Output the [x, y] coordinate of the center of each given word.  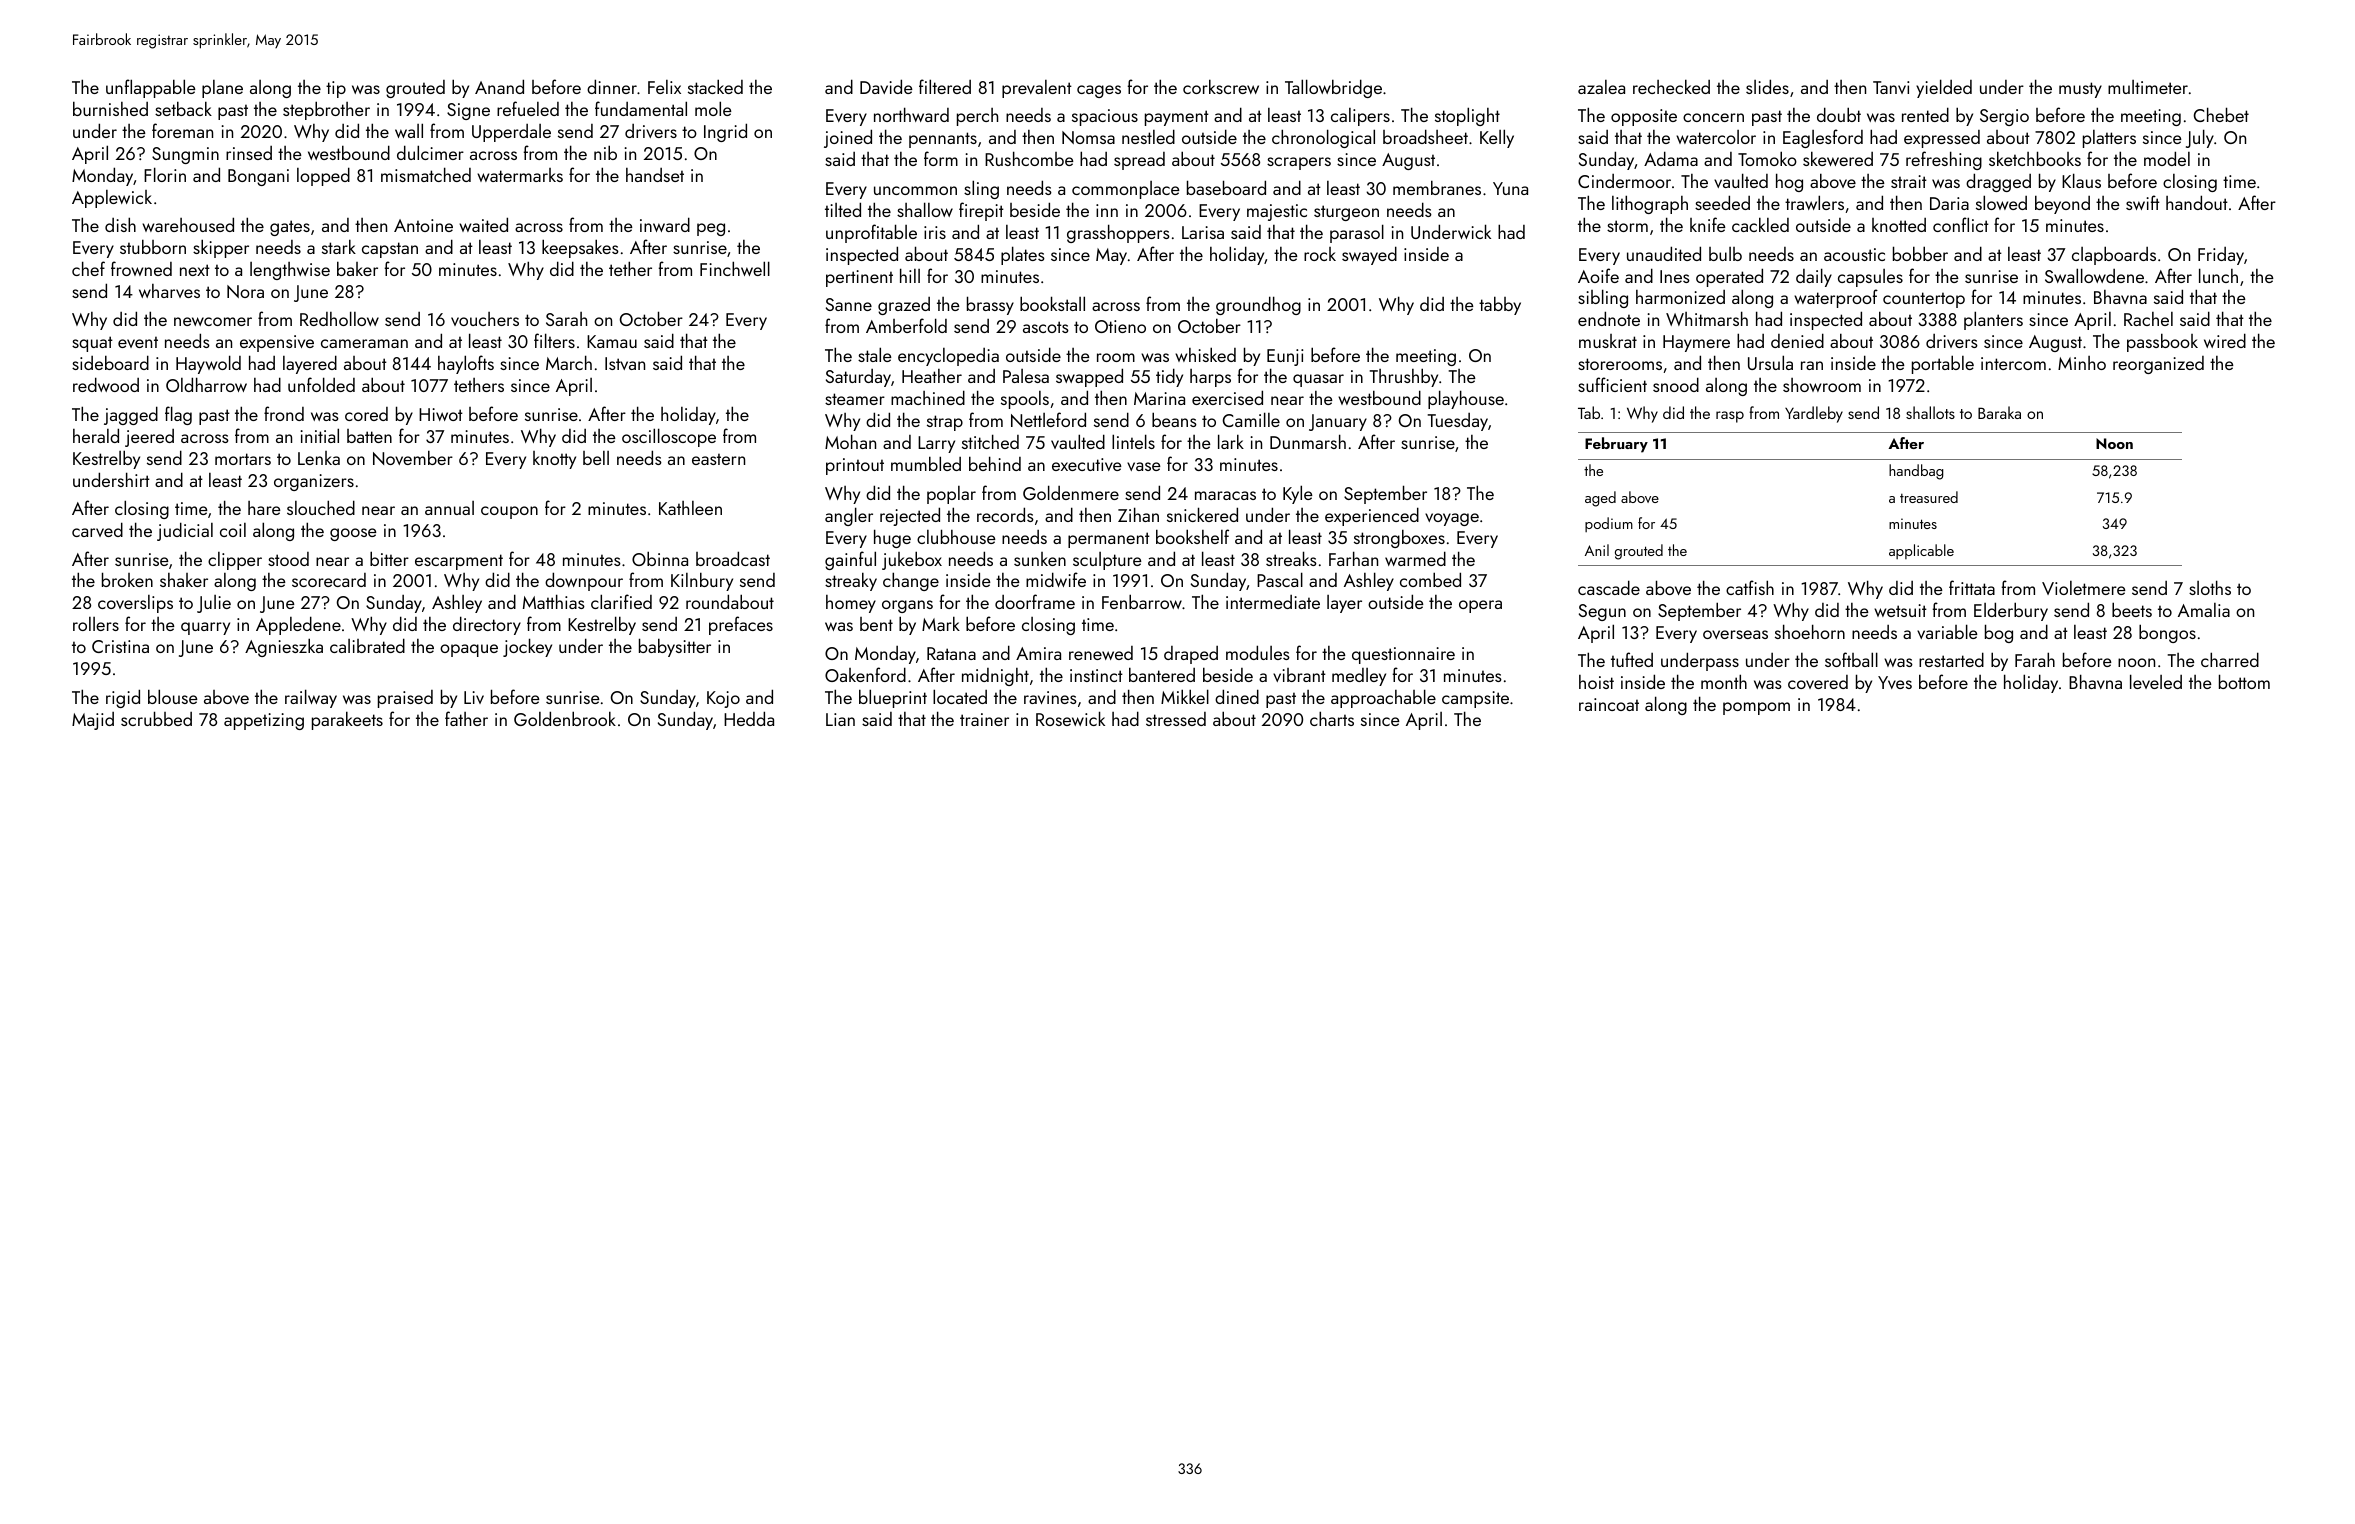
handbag [1916, 472]
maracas [1225, 495]
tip [336, 89]
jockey [527, 647]
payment [1177, 118]
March [569, 362]
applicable [1921, 551]
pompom [1756, 708]
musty [2080, 90]
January [1338, 422]
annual [449, 508]
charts [1332, 718]
